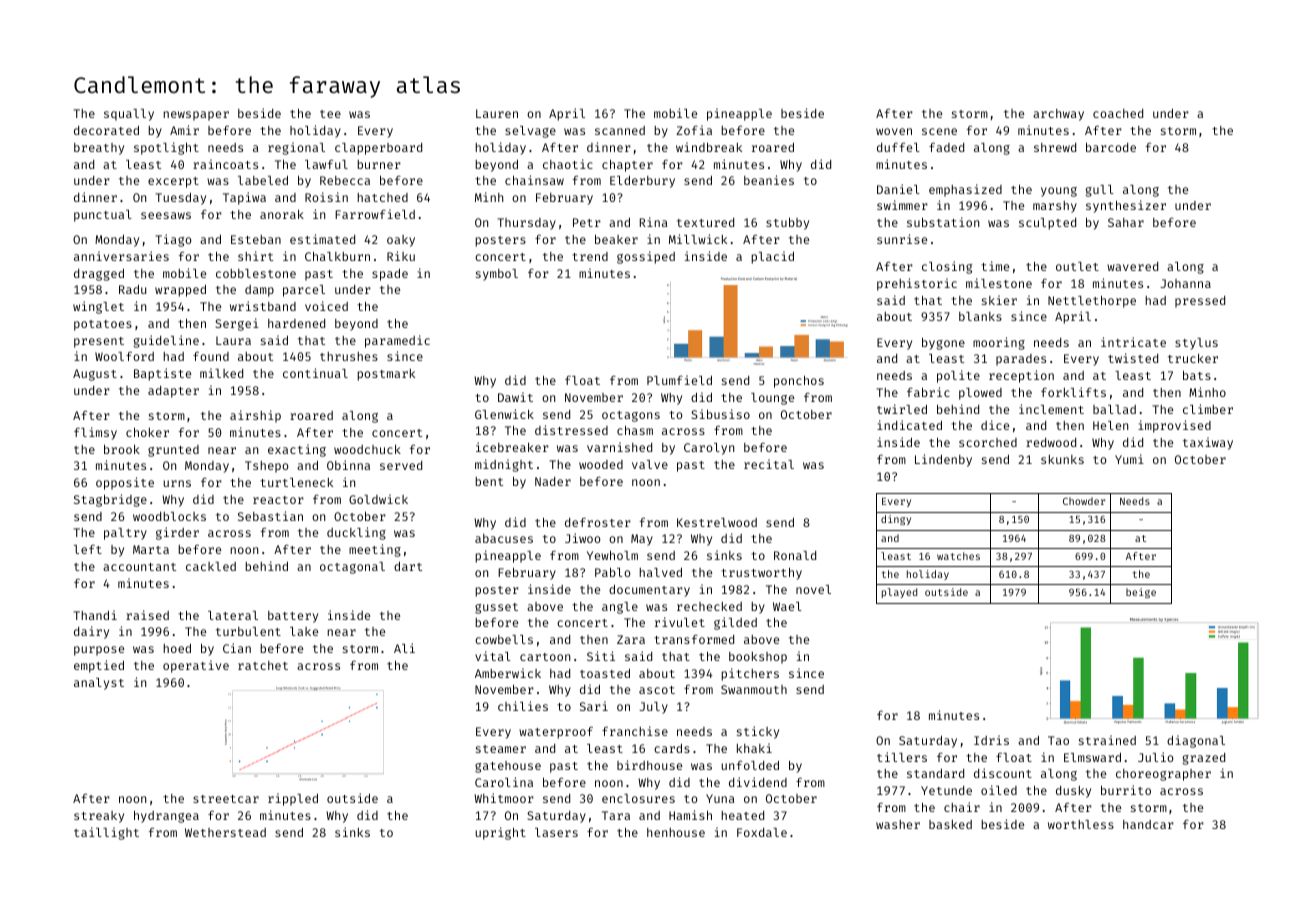 The image size is (1308, 924). Describe the element at coordinates (1084, 501) in the document. I see `Chowder` at that location.
